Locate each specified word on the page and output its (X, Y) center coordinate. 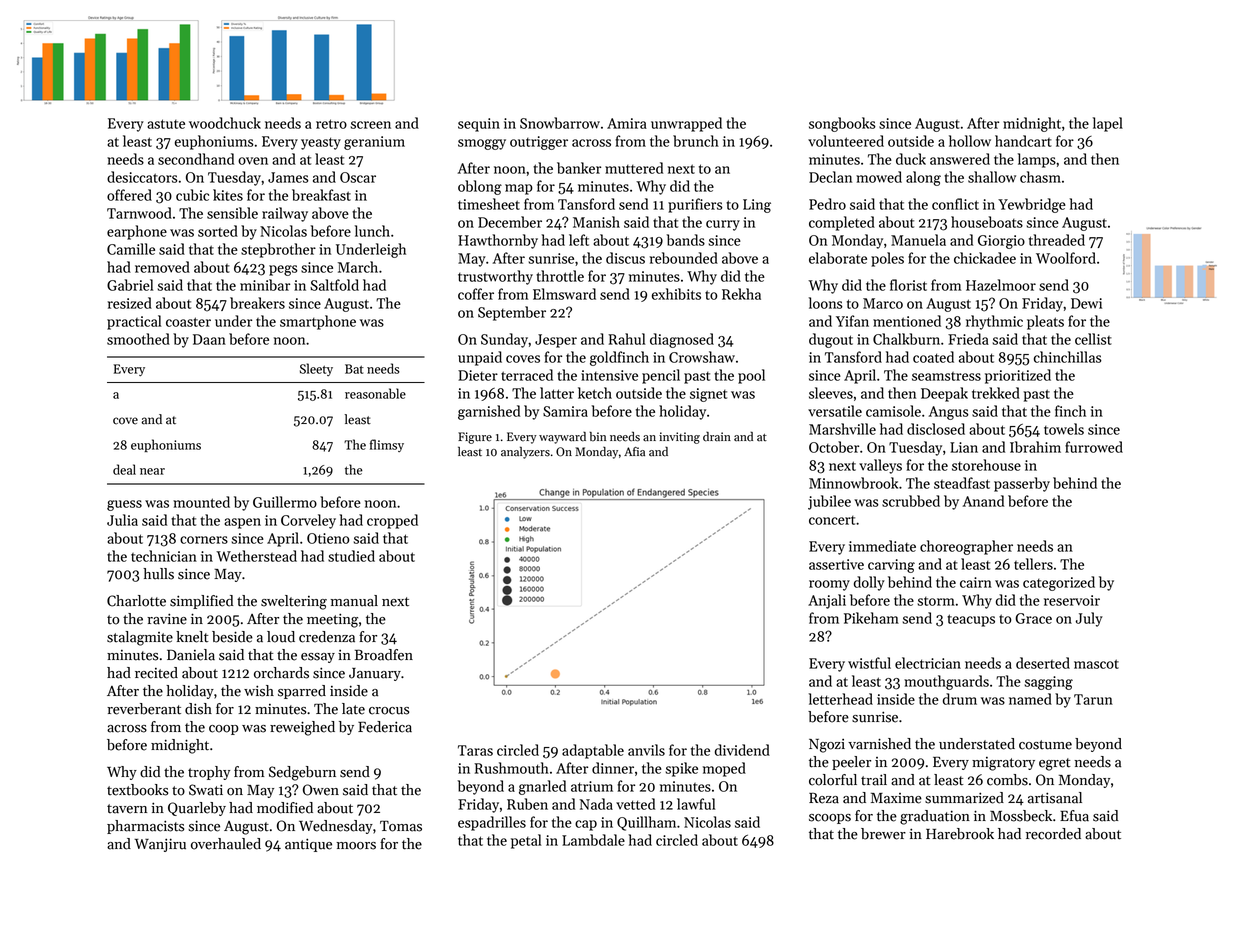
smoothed (138, 339)
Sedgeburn (302, 773)
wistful (869, 663)
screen (371, 125)
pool (751, 376)
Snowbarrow (560, 123)
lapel (1108, 124)
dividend (742, 750)
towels (1064, 429)
